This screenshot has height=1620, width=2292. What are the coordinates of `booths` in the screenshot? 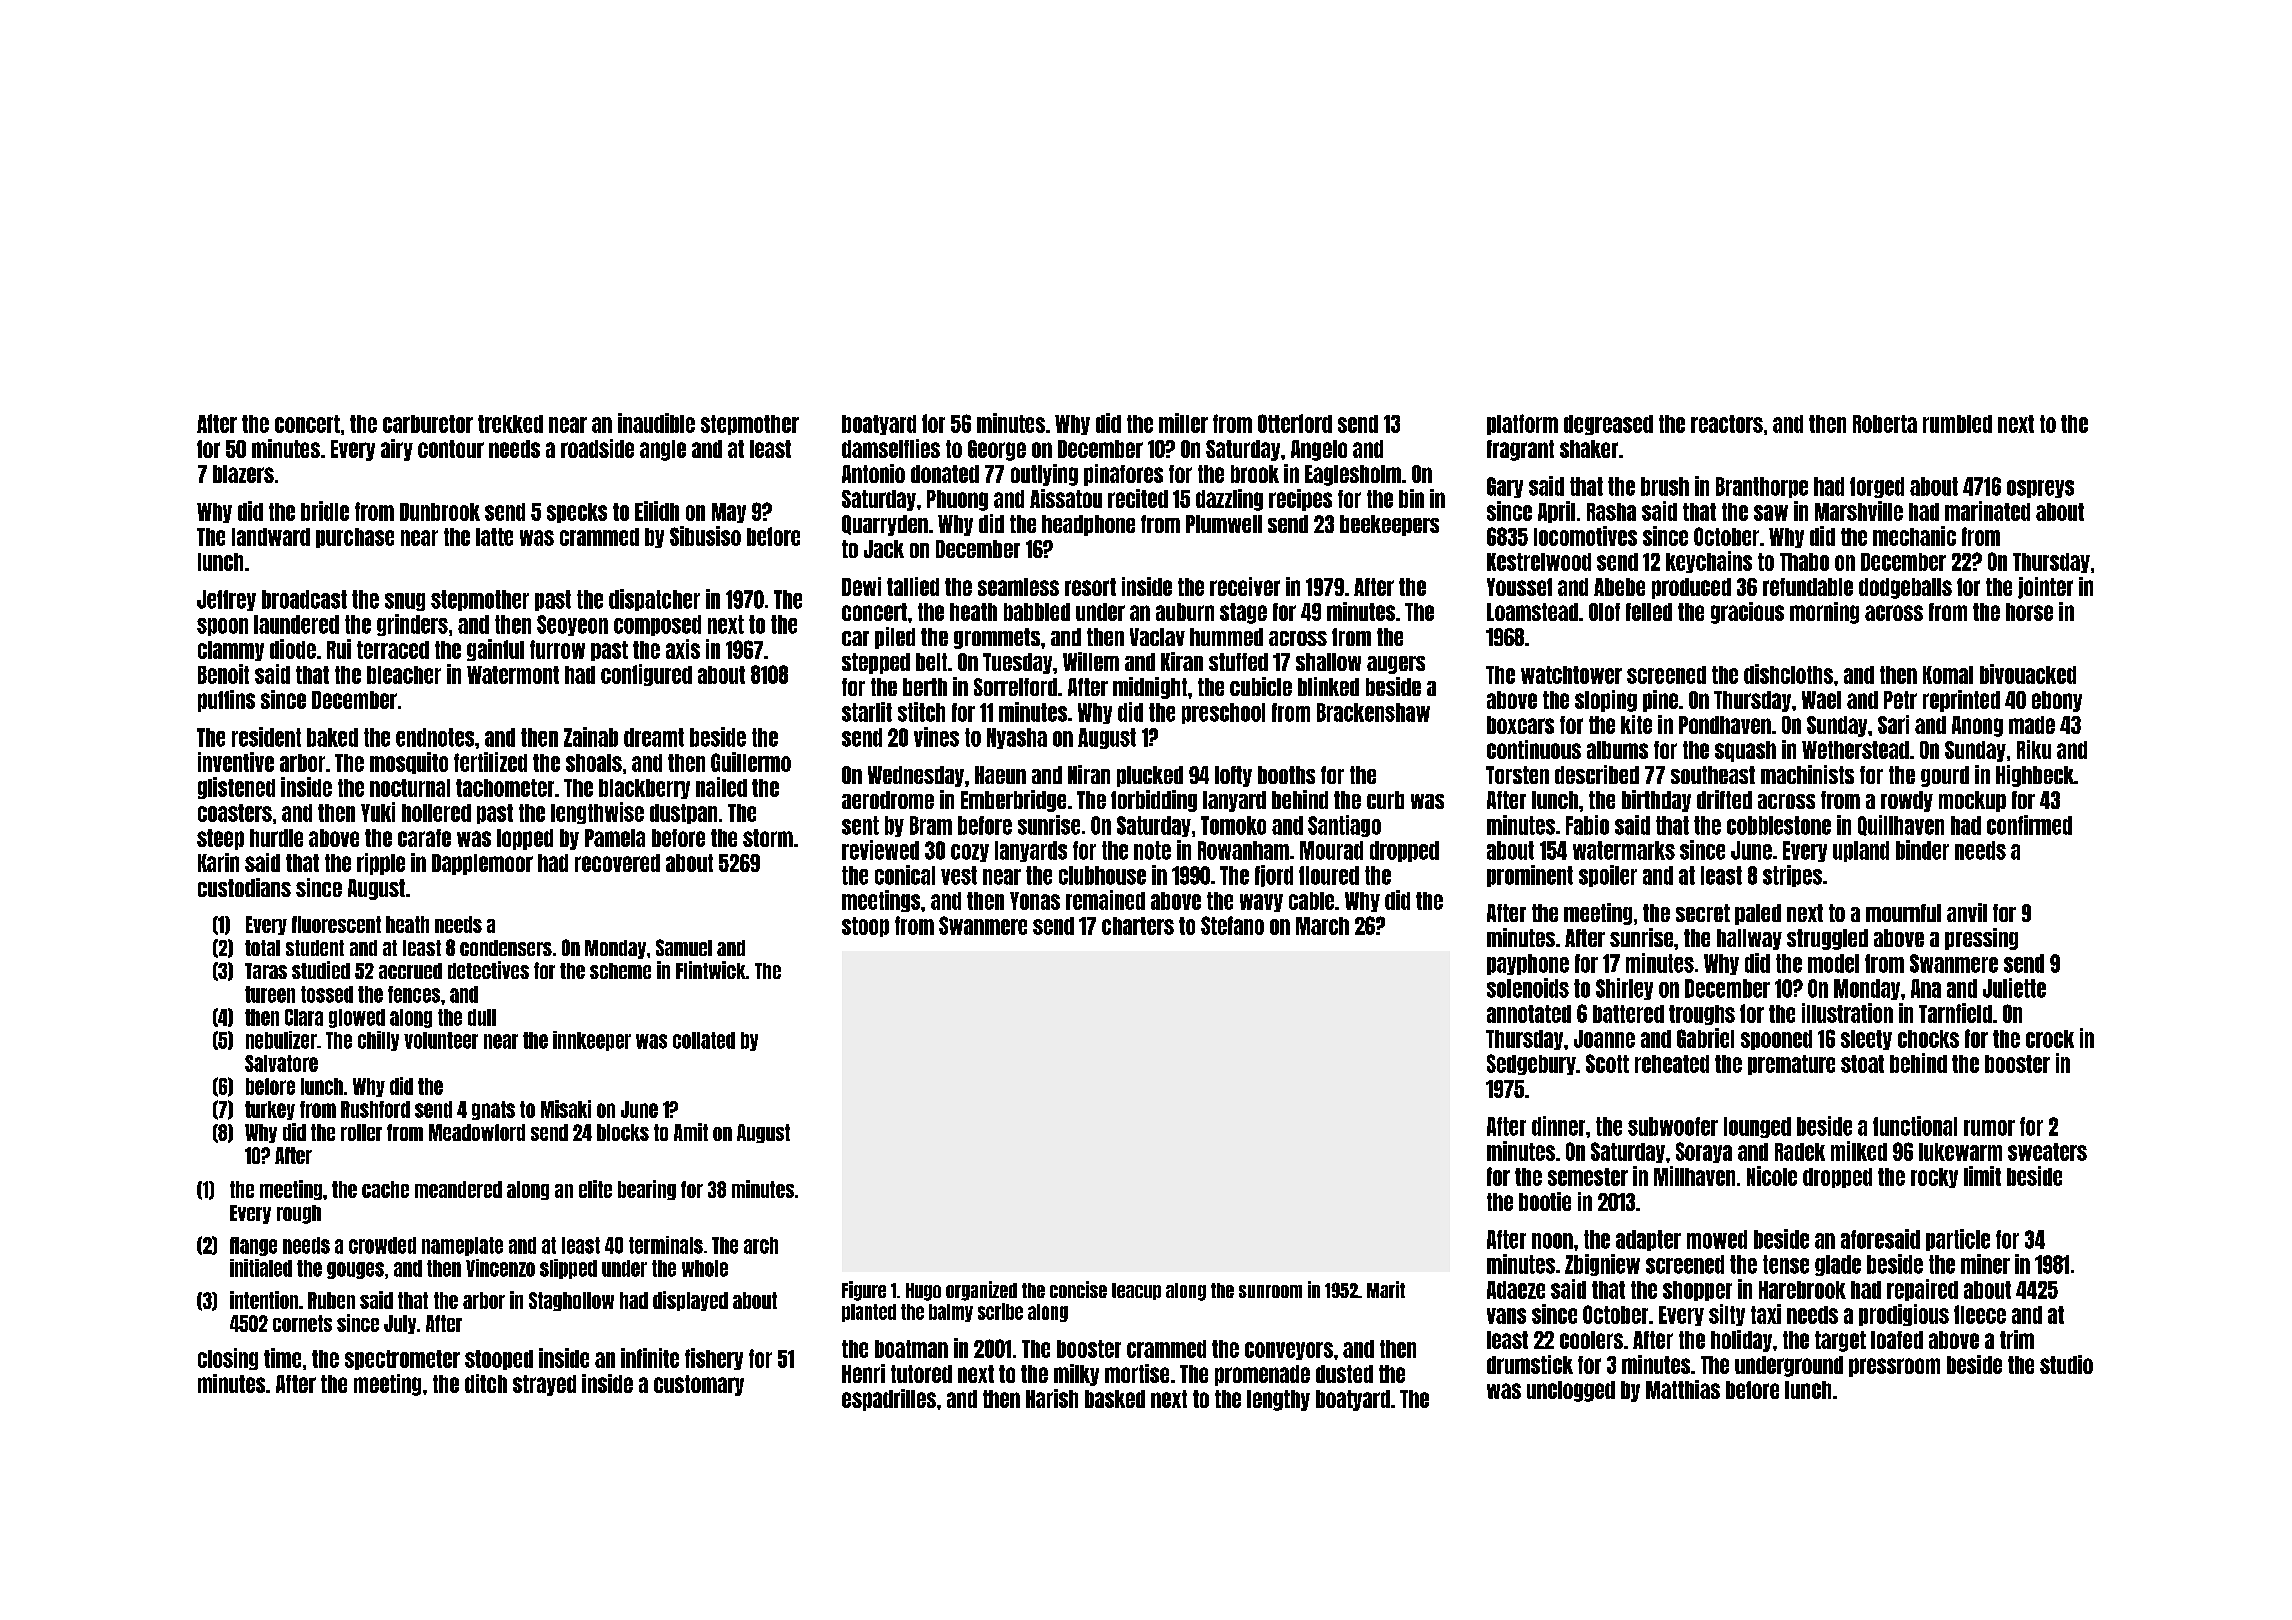 It's located at (1286, 775).
